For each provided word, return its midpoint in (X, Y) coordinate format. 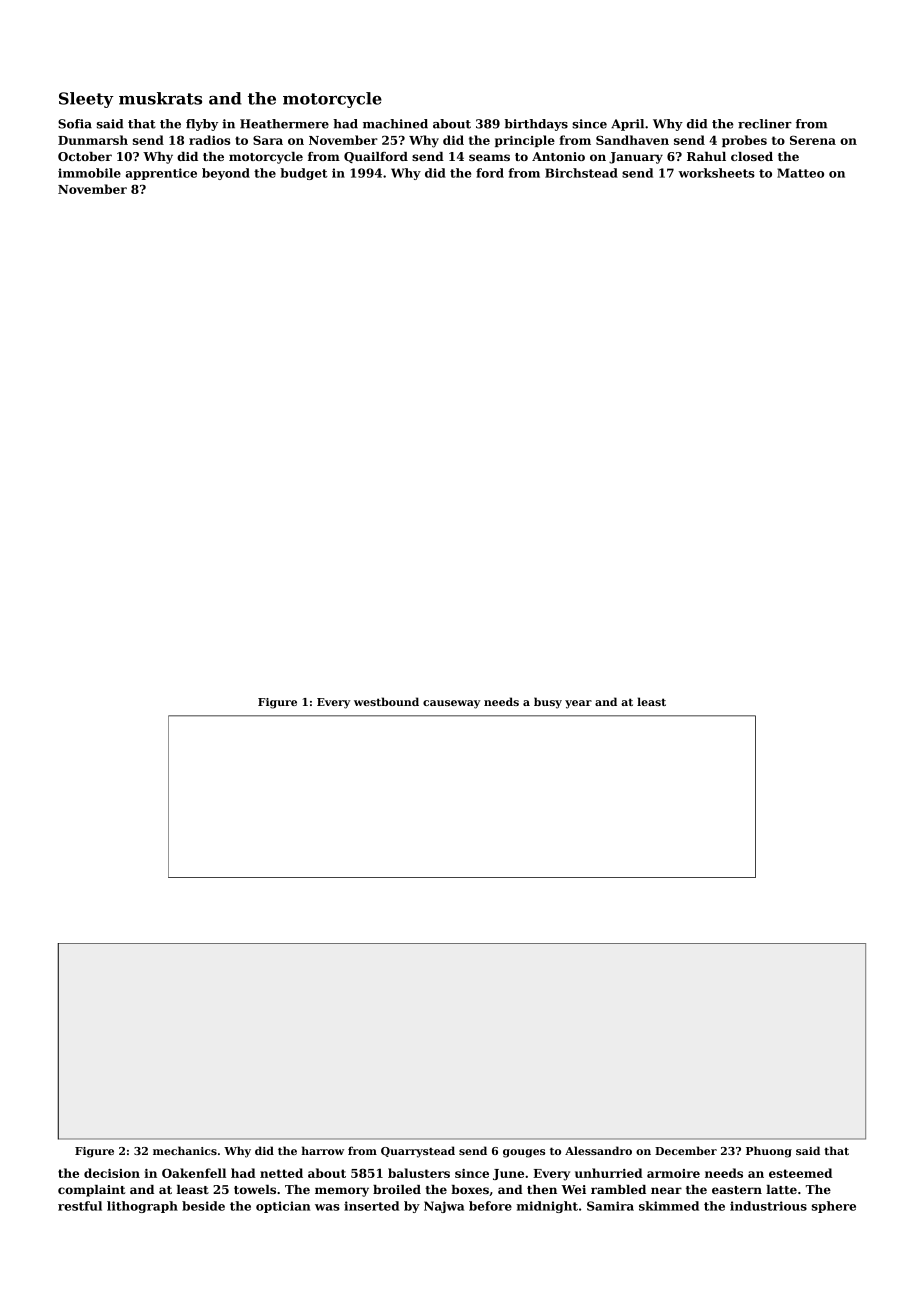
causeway (451, 704)
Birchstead (581, 173)
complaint (92, 1191)
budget (304, 174)
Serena (813, 140)
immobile (89, 173)
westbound (386, 701)
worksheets (716, 173)
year (578, 704)
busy (548, 703)
